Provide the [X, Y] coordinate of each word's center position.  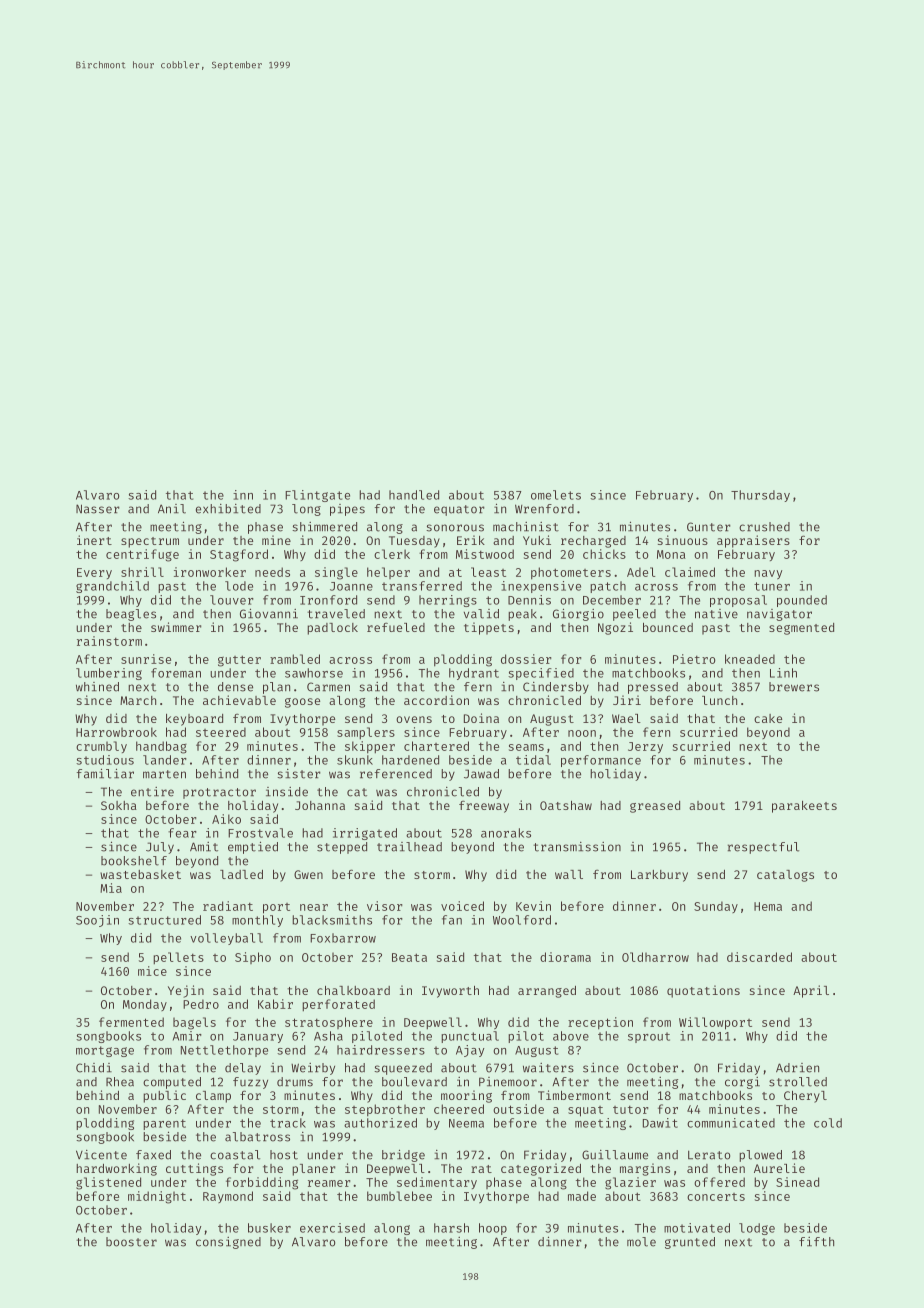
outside [518, 1109]
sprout [649, 1037]
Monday [145, 1005]
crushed [764, 527]
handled [414, 495]
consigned [228, 1243]
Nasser [98, 509]
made [582, 1196]
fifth [816, 1242]
